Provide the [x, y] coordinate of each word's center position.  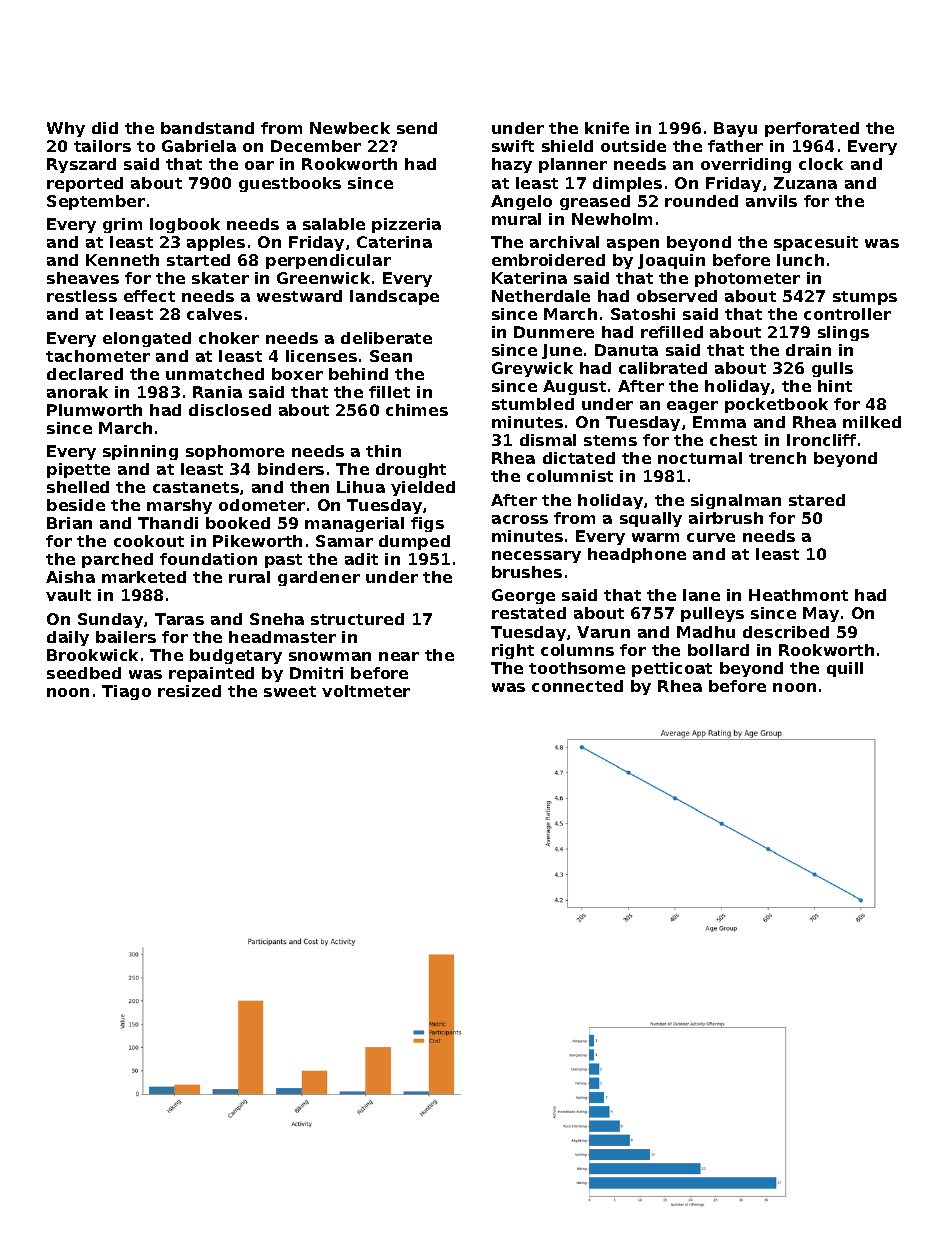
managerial [354, 524]
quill [845, 669]
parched [117, 560]
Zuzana [805, 183]
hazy [512, 165]
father [735, 146]
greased [595, 202]
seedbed [84, 673]
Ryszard [81, 165]
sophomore [235, 452]
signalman [736, 501]
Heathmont [798, 595]
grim [122, 225]
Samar [344, 541]
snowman [330, 656]
